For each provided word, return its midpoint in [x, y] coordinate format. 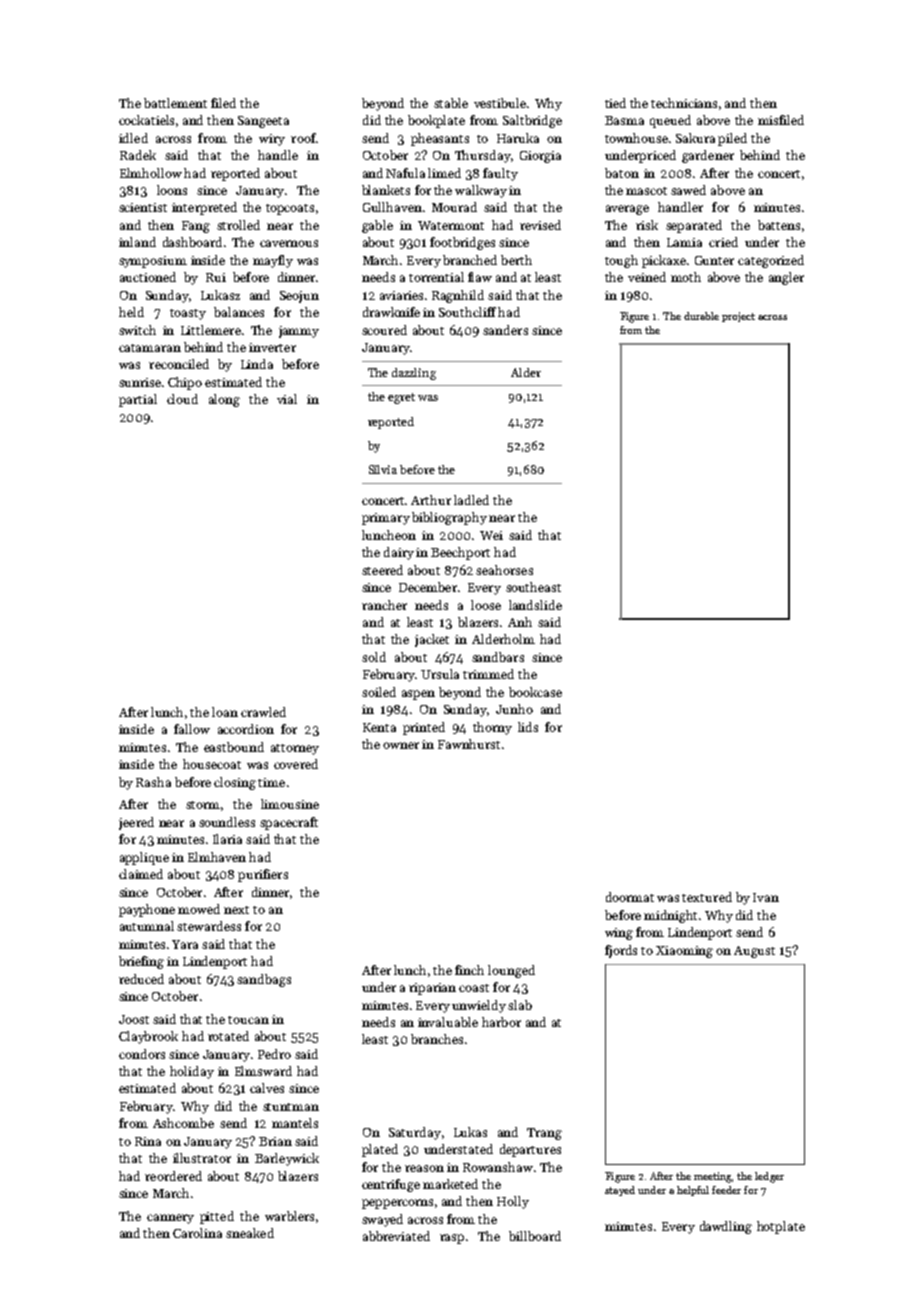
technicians [684, 103]
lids [528, 727]
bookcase [535, 692]
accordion [246, 729]
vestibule [500, 103]
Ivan [766, 897]
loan [225, 712]
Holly [513, 1202]
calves [267, 1088]
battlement [175, 103]
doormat [630, 897]
